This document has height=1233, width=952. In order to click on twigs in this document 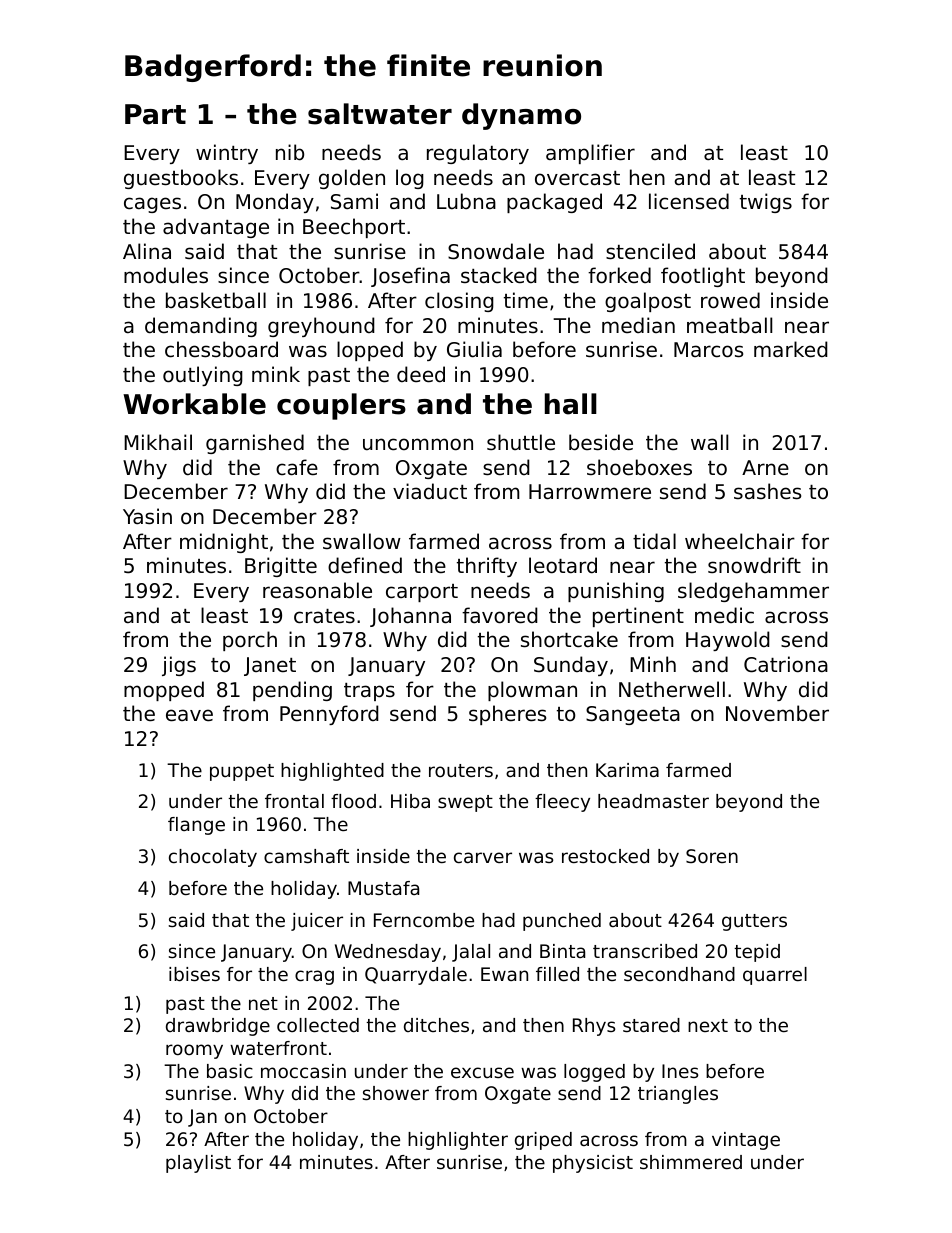, I will do `click(766, 203)`.
